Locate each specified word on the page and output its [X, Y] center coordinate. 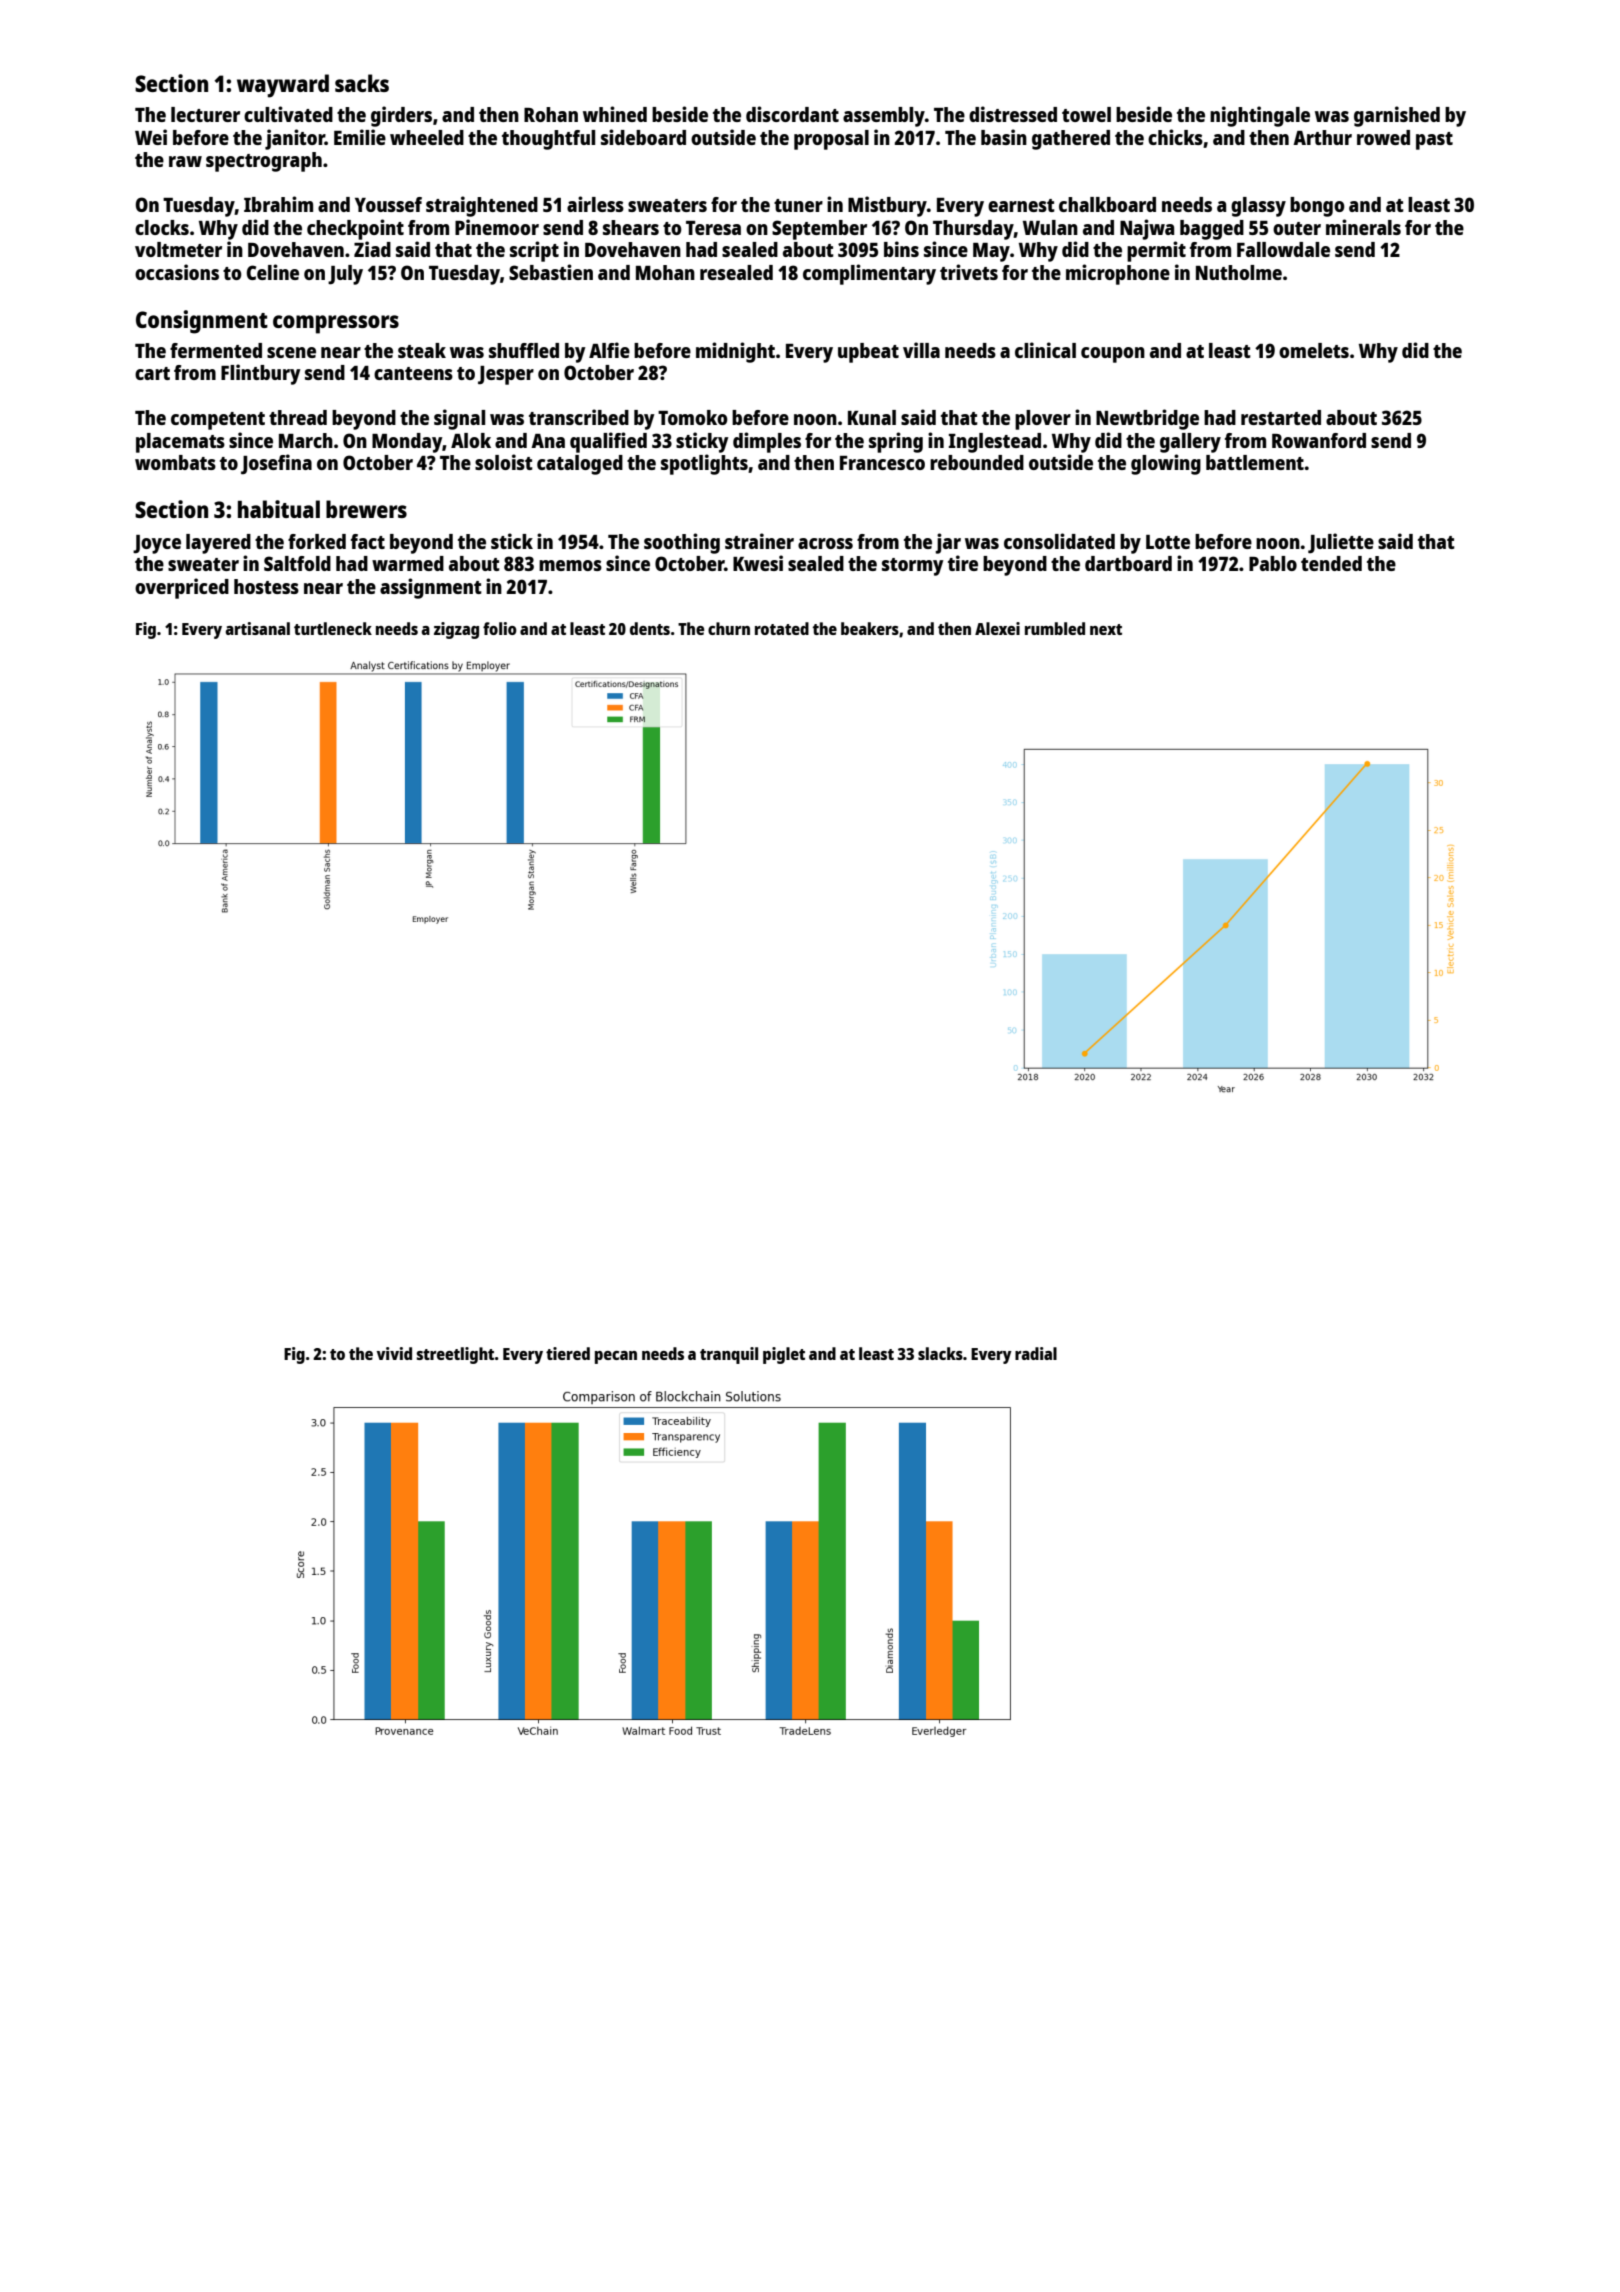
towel [1086, 114]
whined [615, 114]
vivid [394, 1353]
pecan [616, 1357]
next [1106, 629]
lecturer [205, 114]
